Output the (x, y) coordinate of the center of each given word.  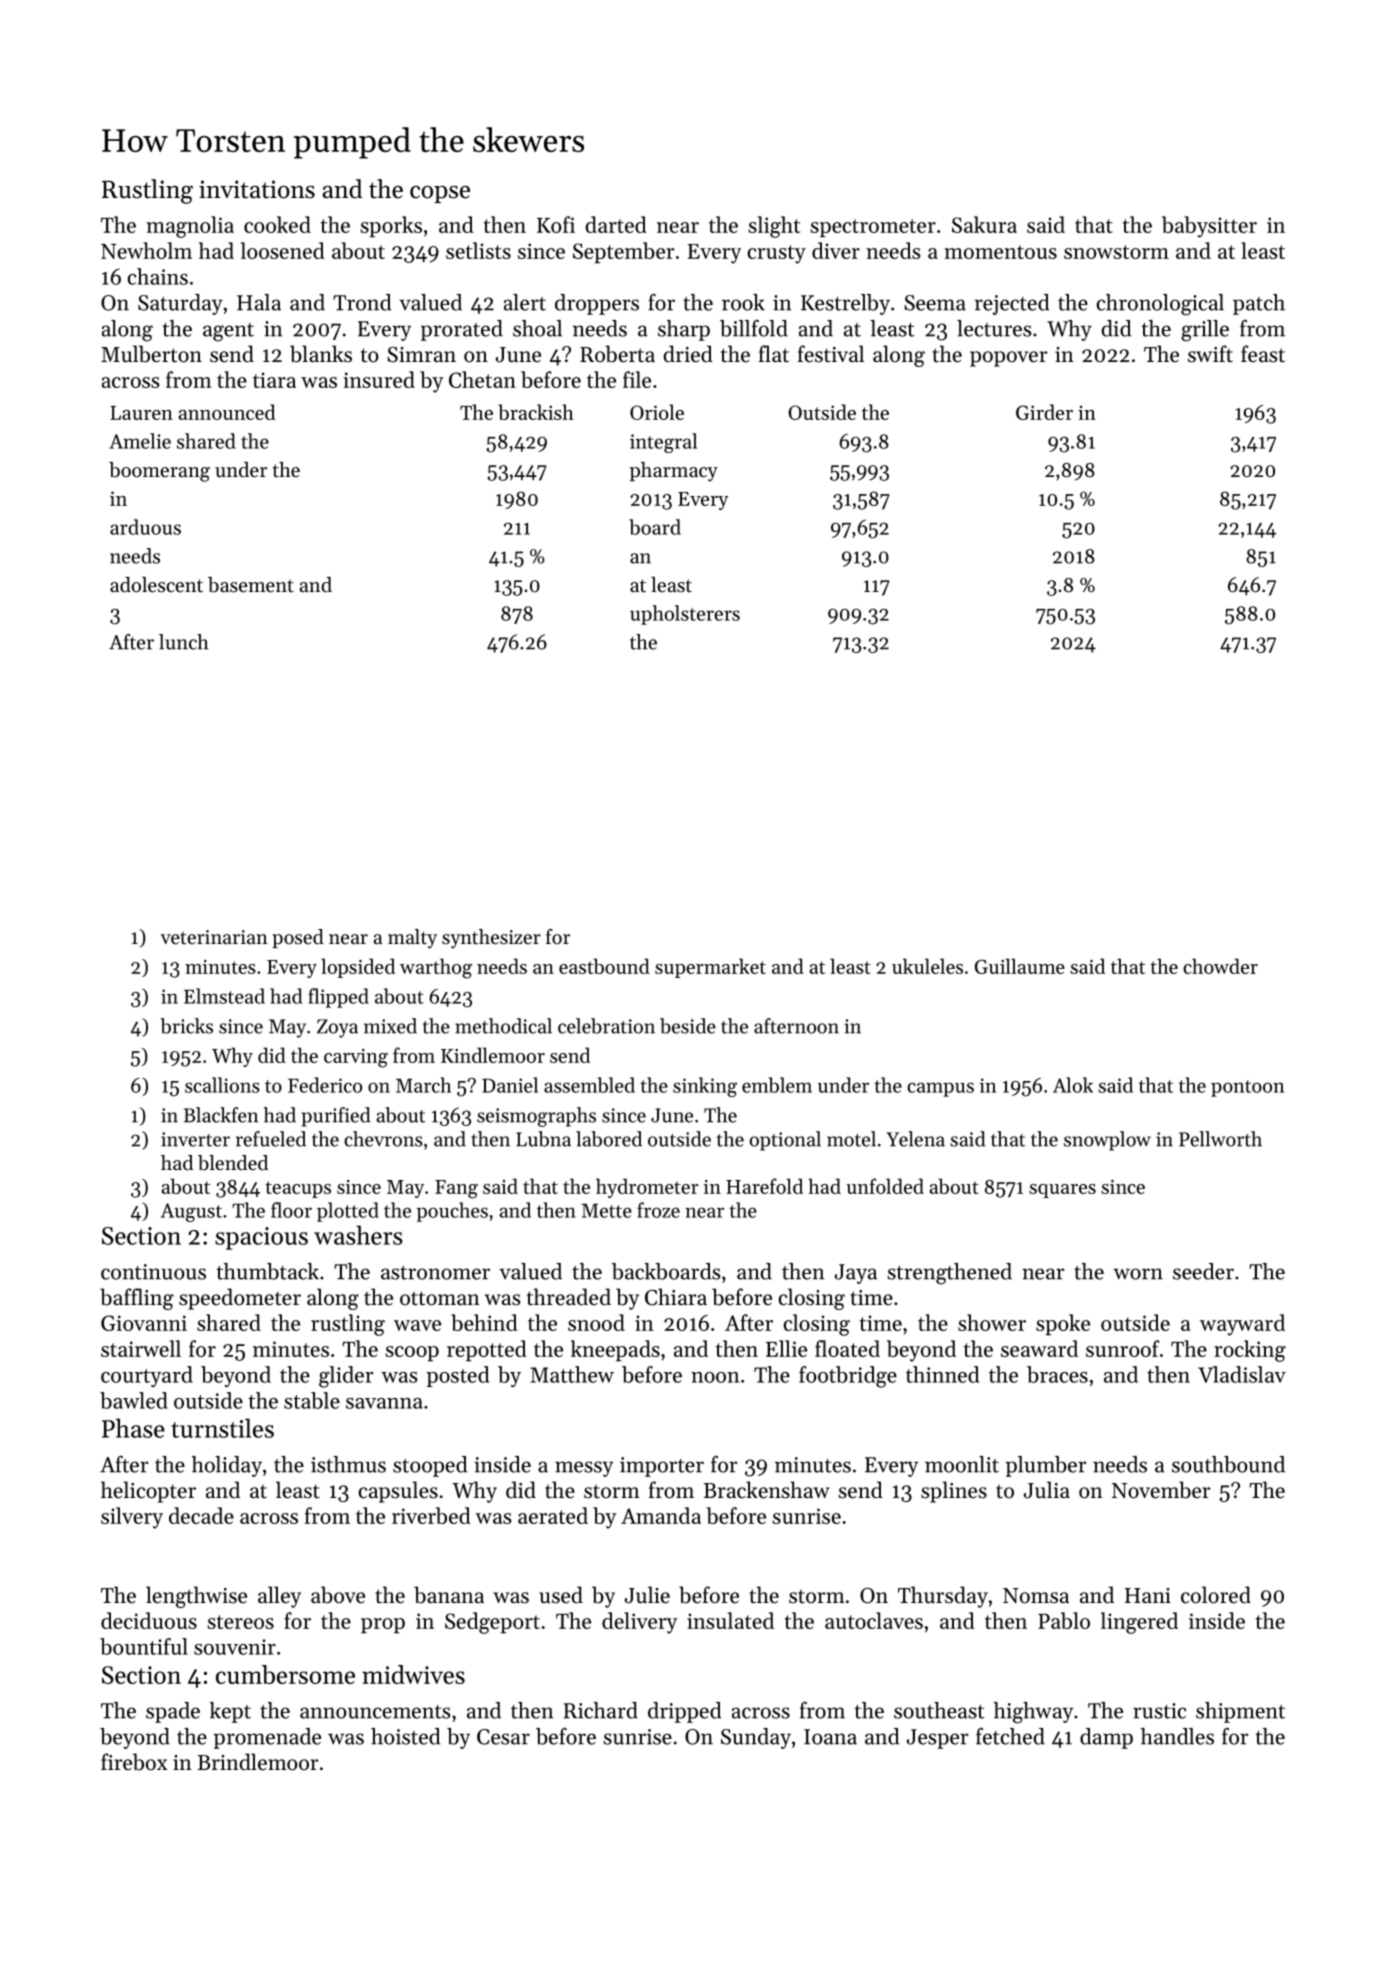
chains (157, 276)
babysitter (1209, 227)
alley (279, 1597)
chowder (1220, 966)
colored (1216, 1595)
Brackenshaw (766, 1490)
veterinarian (214, 937)
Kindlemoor (493, 1055)
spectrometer (873, 228)
